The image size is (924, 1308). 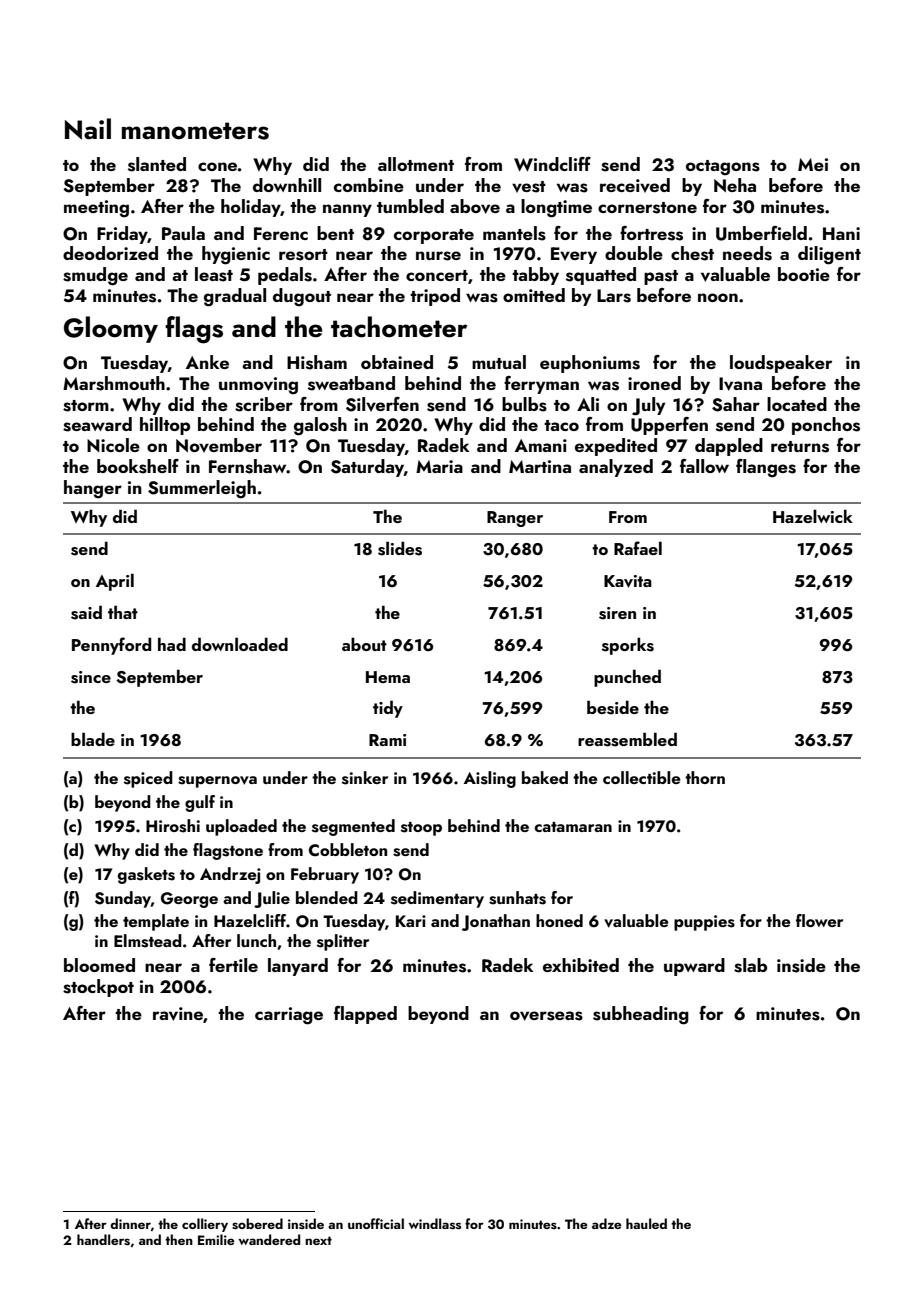 What do you see at coordinates (628, 646) in the screenshot?
I see `sporks` at bounding box center [628, 646].
